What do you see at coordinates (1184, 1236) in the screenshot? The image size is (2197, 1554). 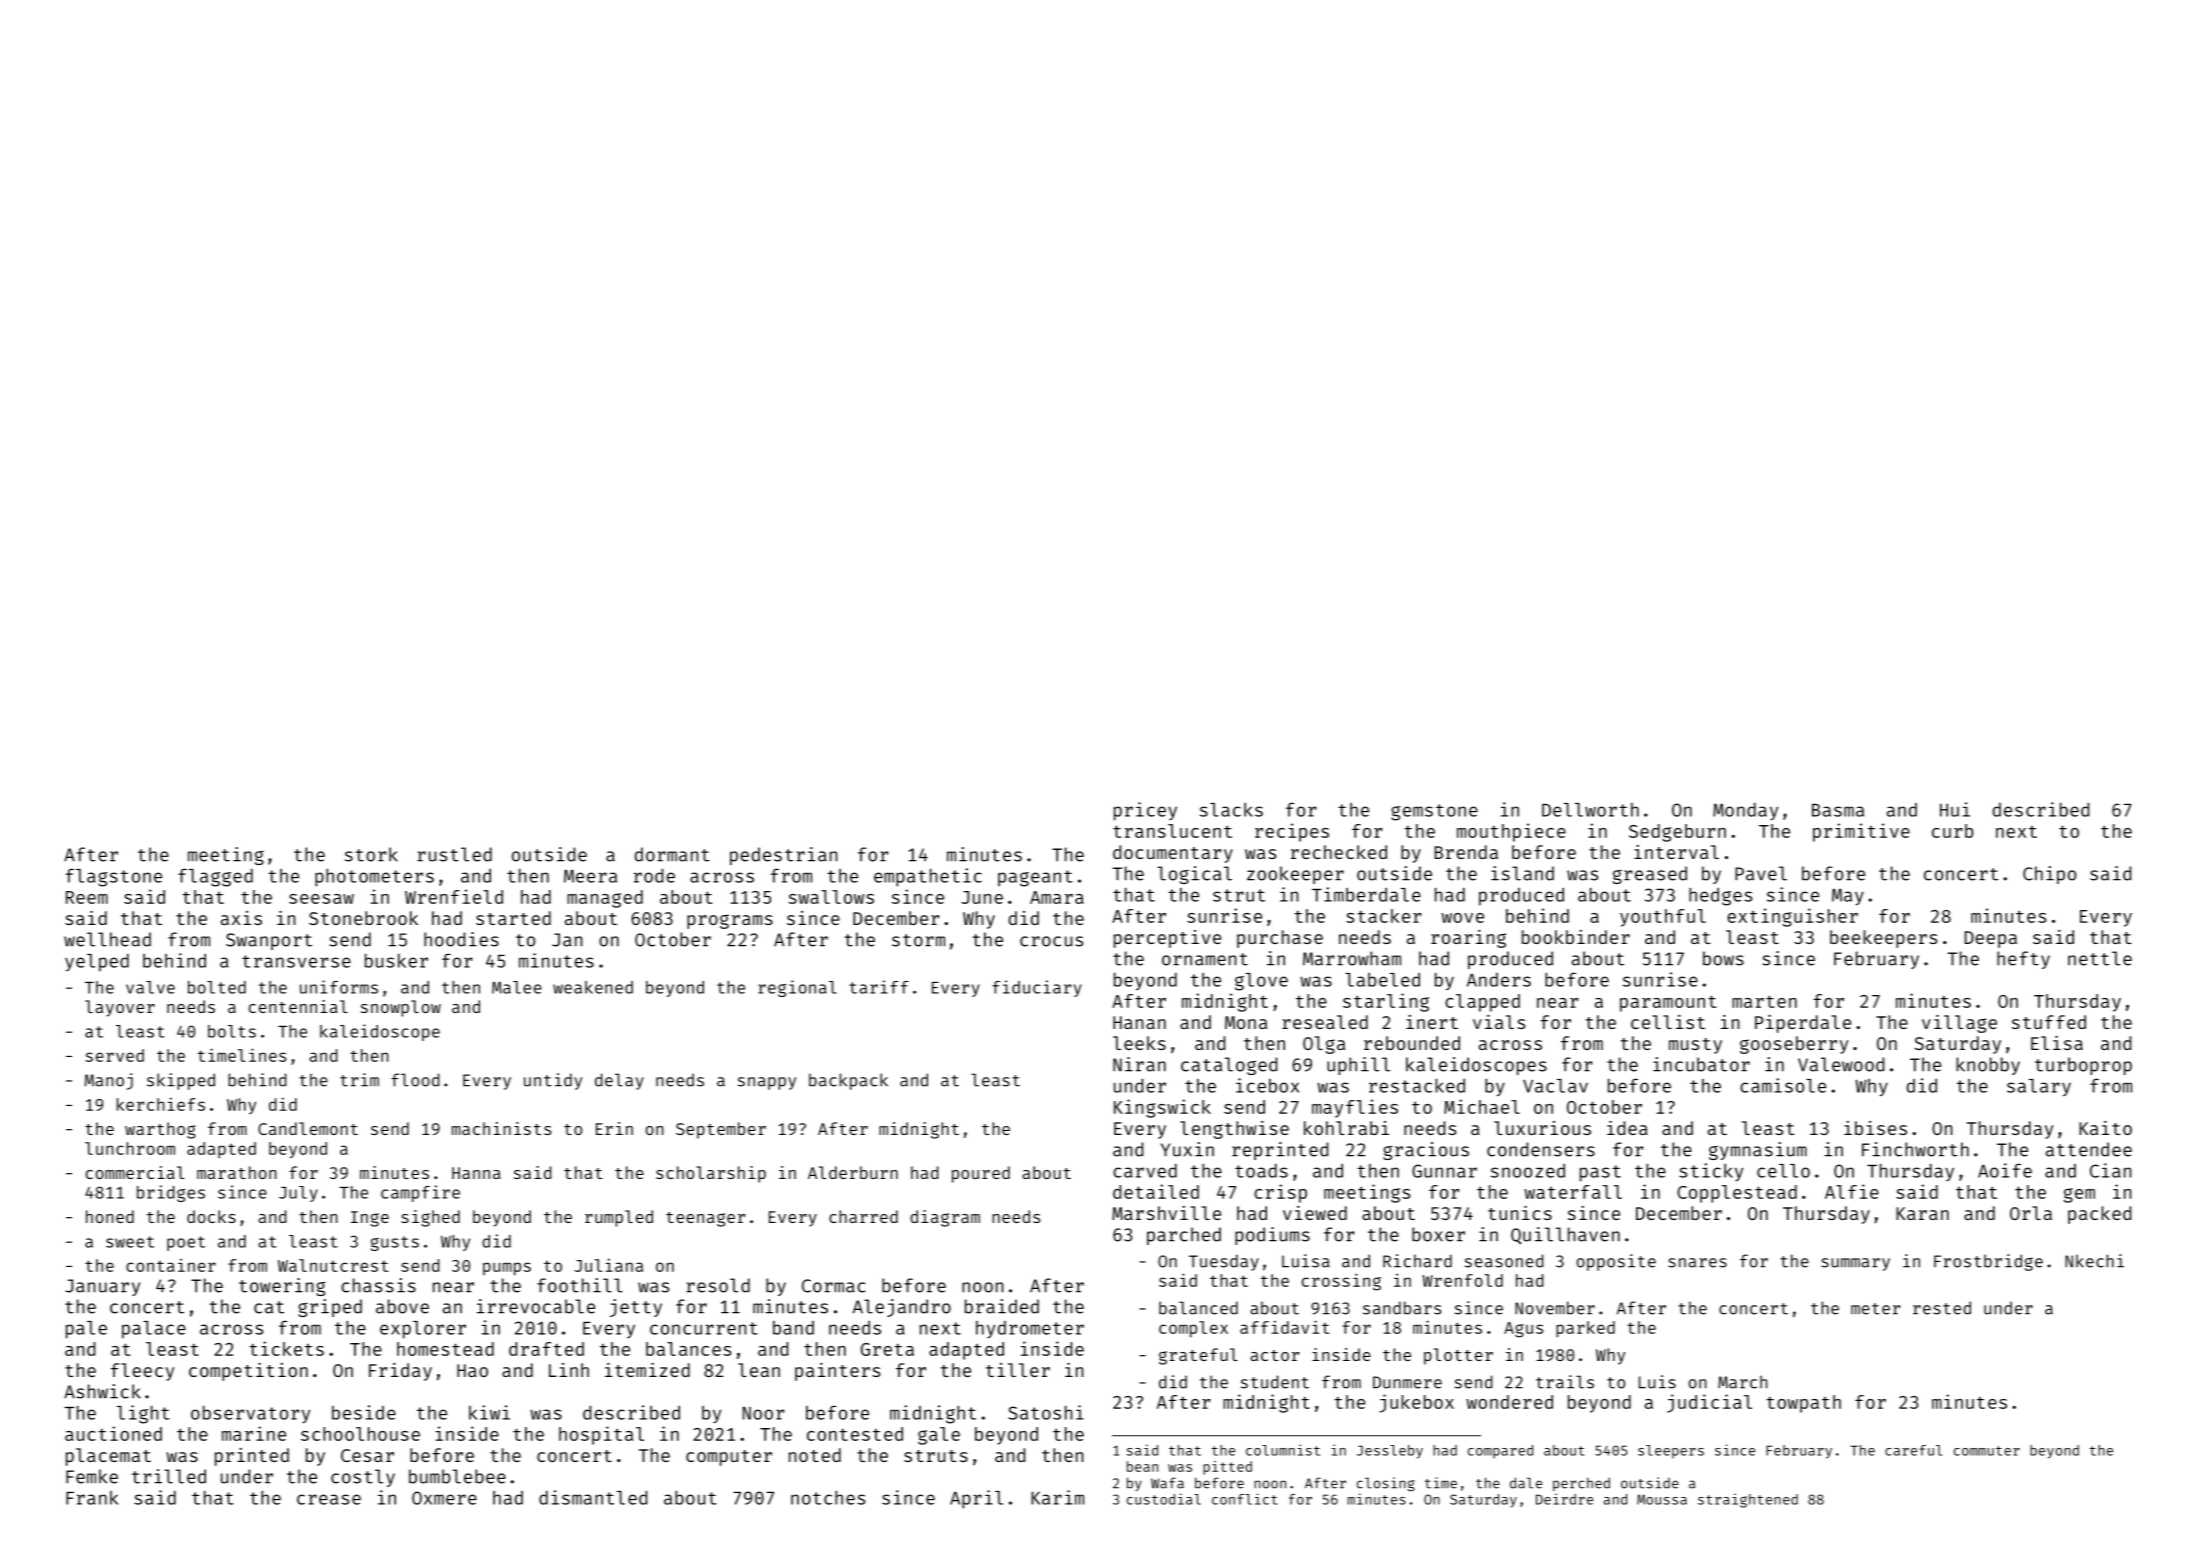 I see `parched` at bounding box center [1184, 1236].
